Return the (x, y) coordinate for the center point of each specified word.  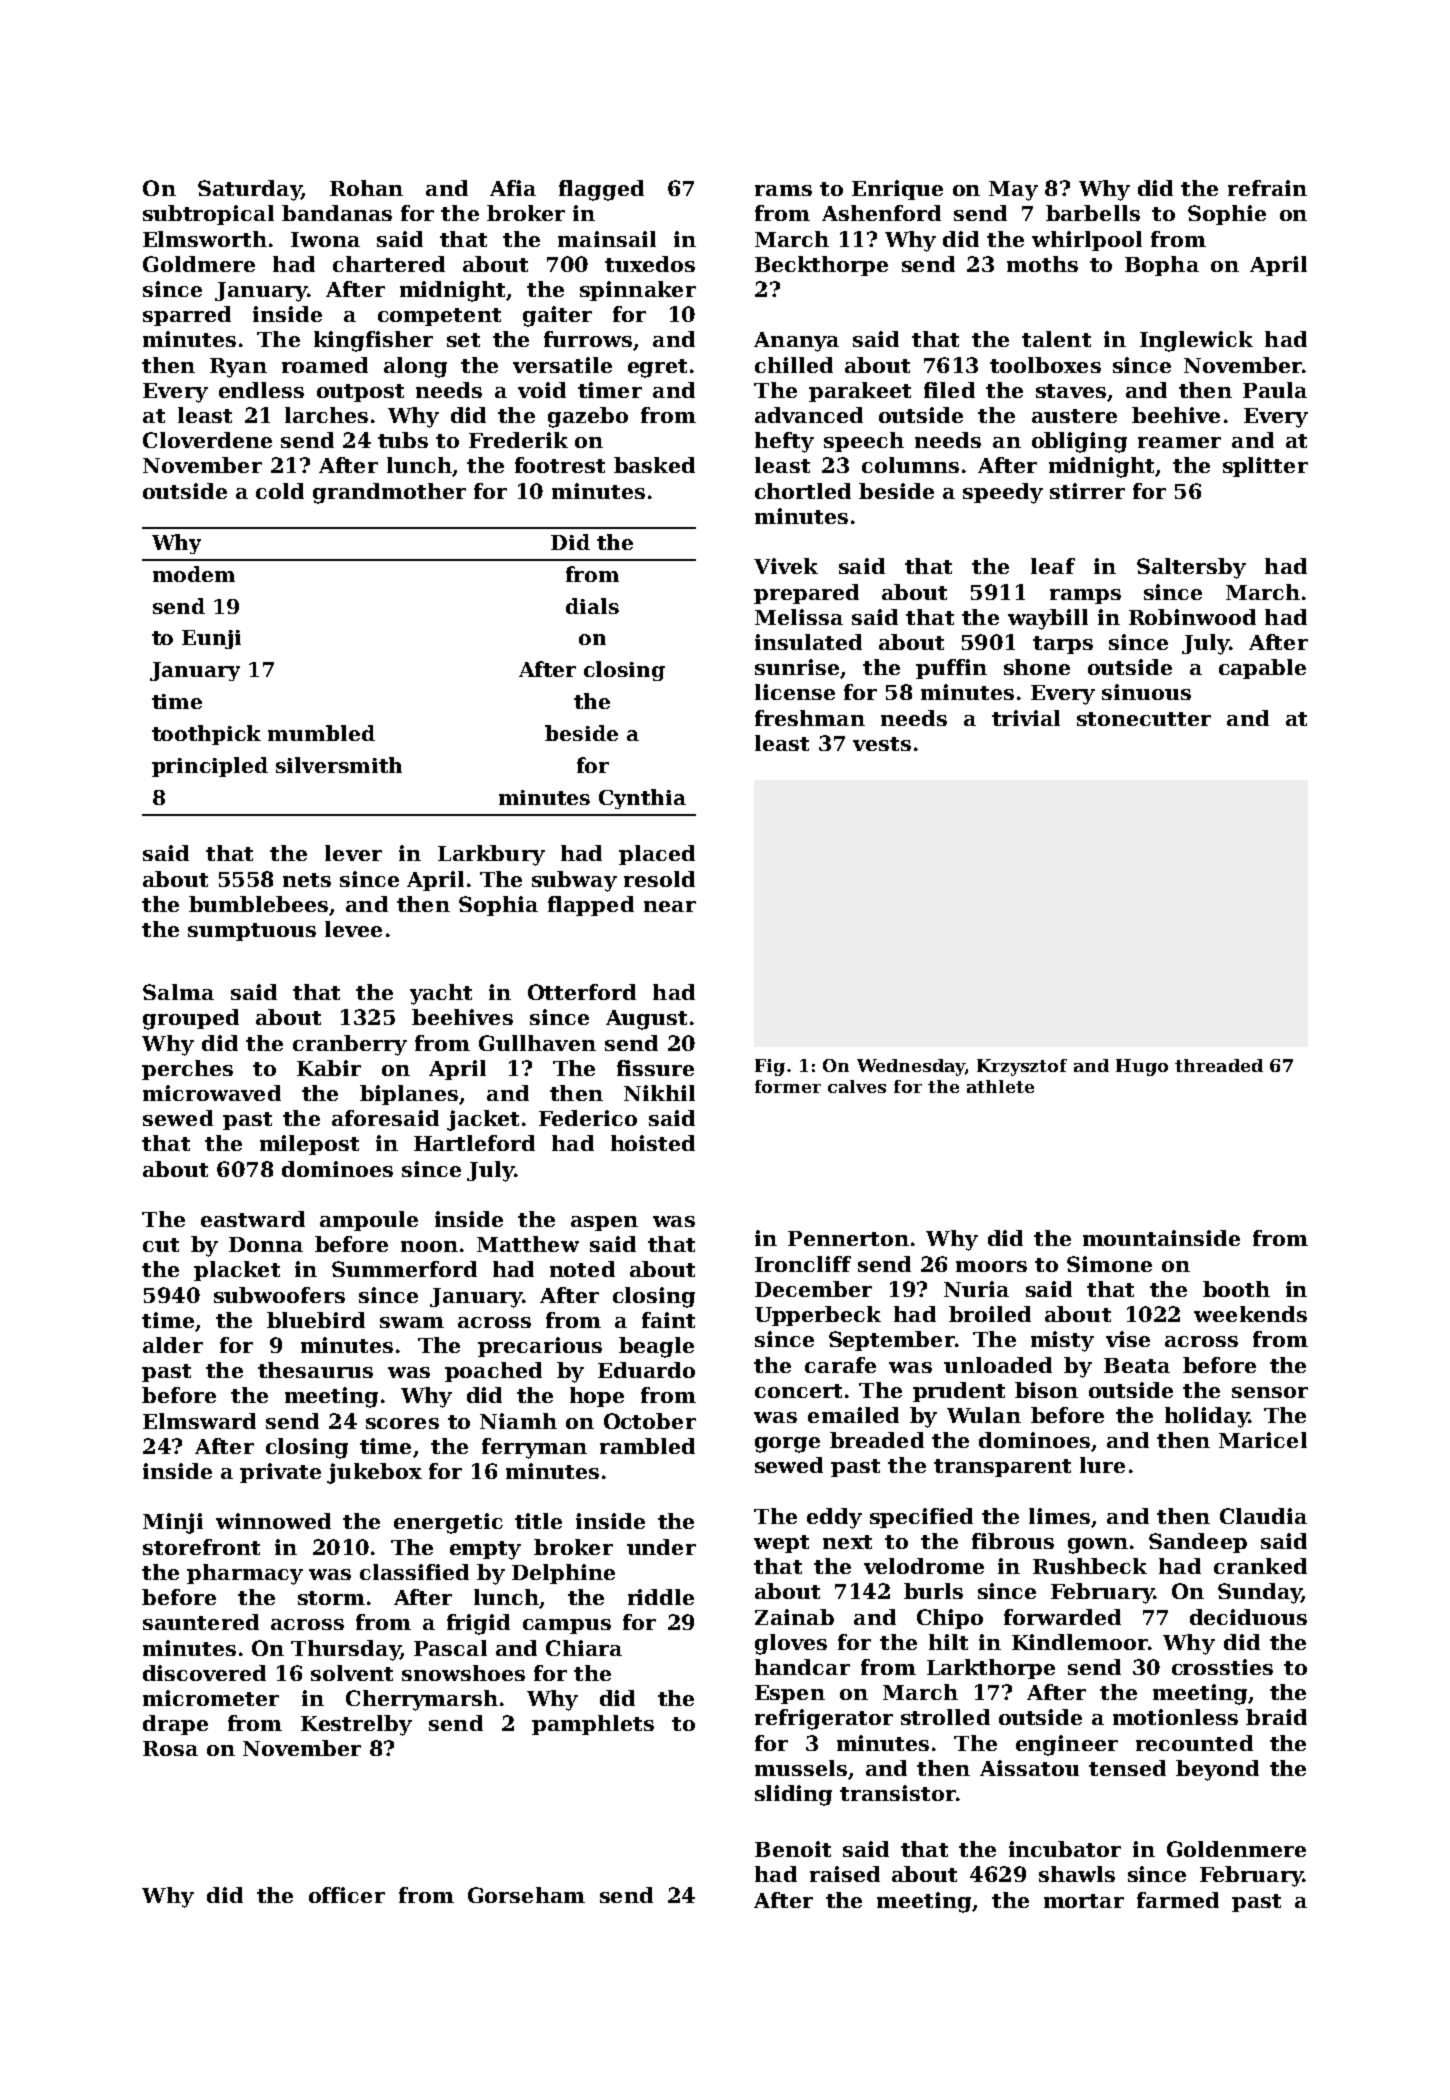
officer (347, 1895)
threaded (1219, 1065)
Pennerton (848, 1238)
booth (1236, 1289)
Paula (1275, 390)
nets (307, 880)
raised (845, 1874)
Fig (770, 1067)
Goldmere (199, 264)
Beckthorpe (821, 266)
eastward (253, 1219)
